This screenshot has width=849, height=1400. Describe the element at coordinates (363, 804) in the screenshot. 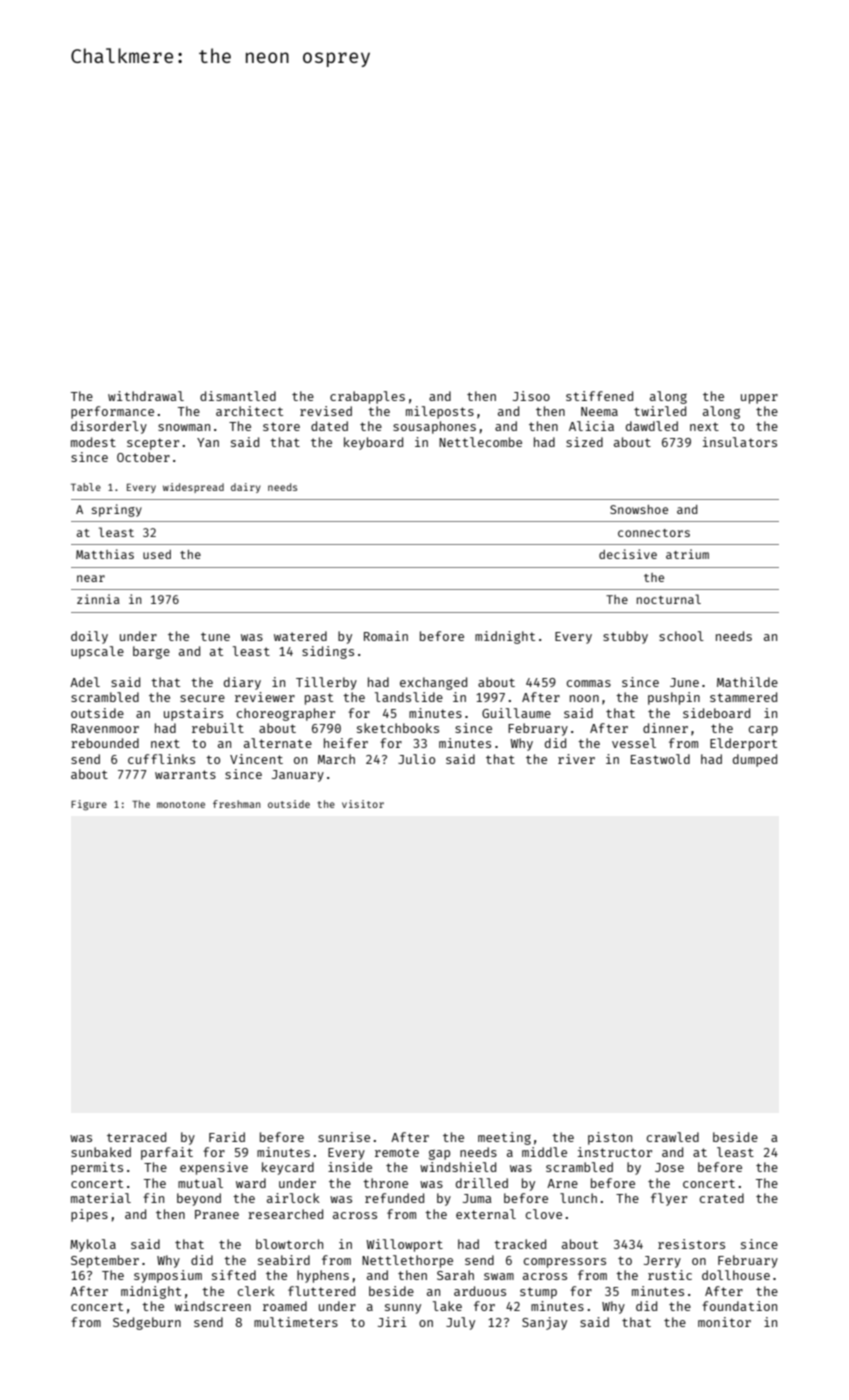

I see `visitor` at that location.
